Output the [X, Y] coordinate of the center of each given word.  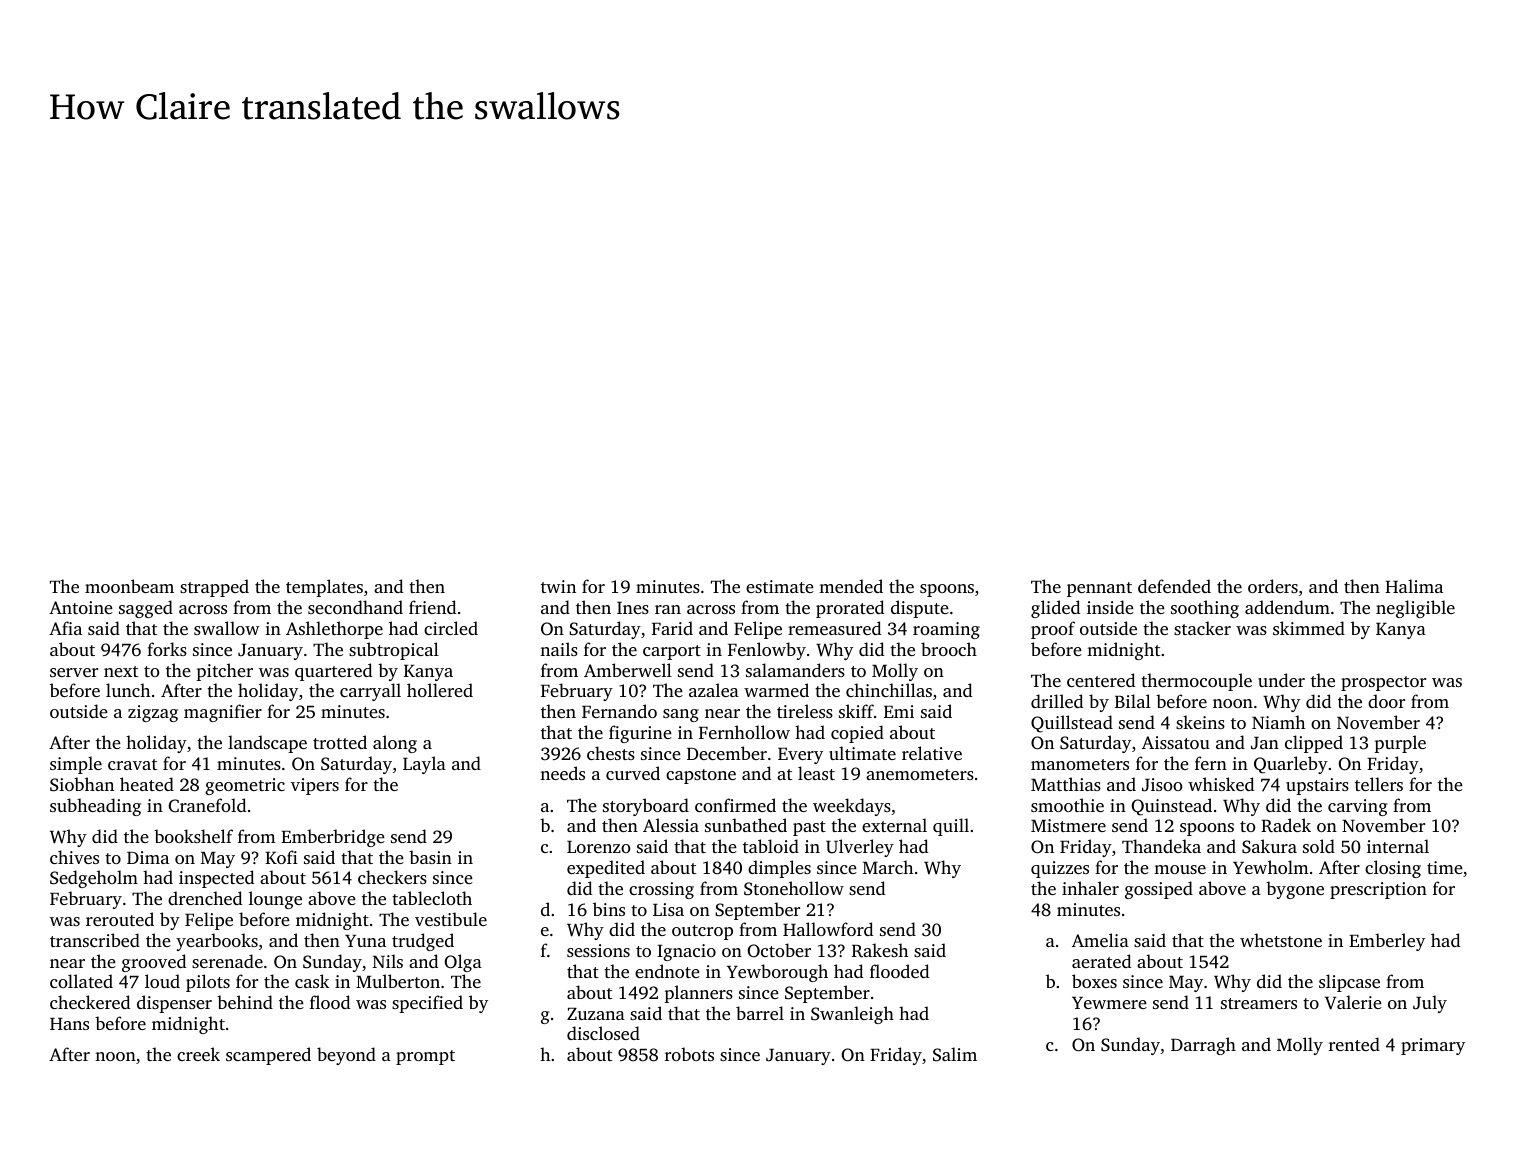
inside [1110, 607]
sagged [146, 609]
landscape [267, 744]
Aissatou [1176, 742]
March [888, 867]
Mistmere [1068, 825]
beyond [346, 1056]
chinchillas [889, 690]
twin [558, 586]
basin [430, 857]
